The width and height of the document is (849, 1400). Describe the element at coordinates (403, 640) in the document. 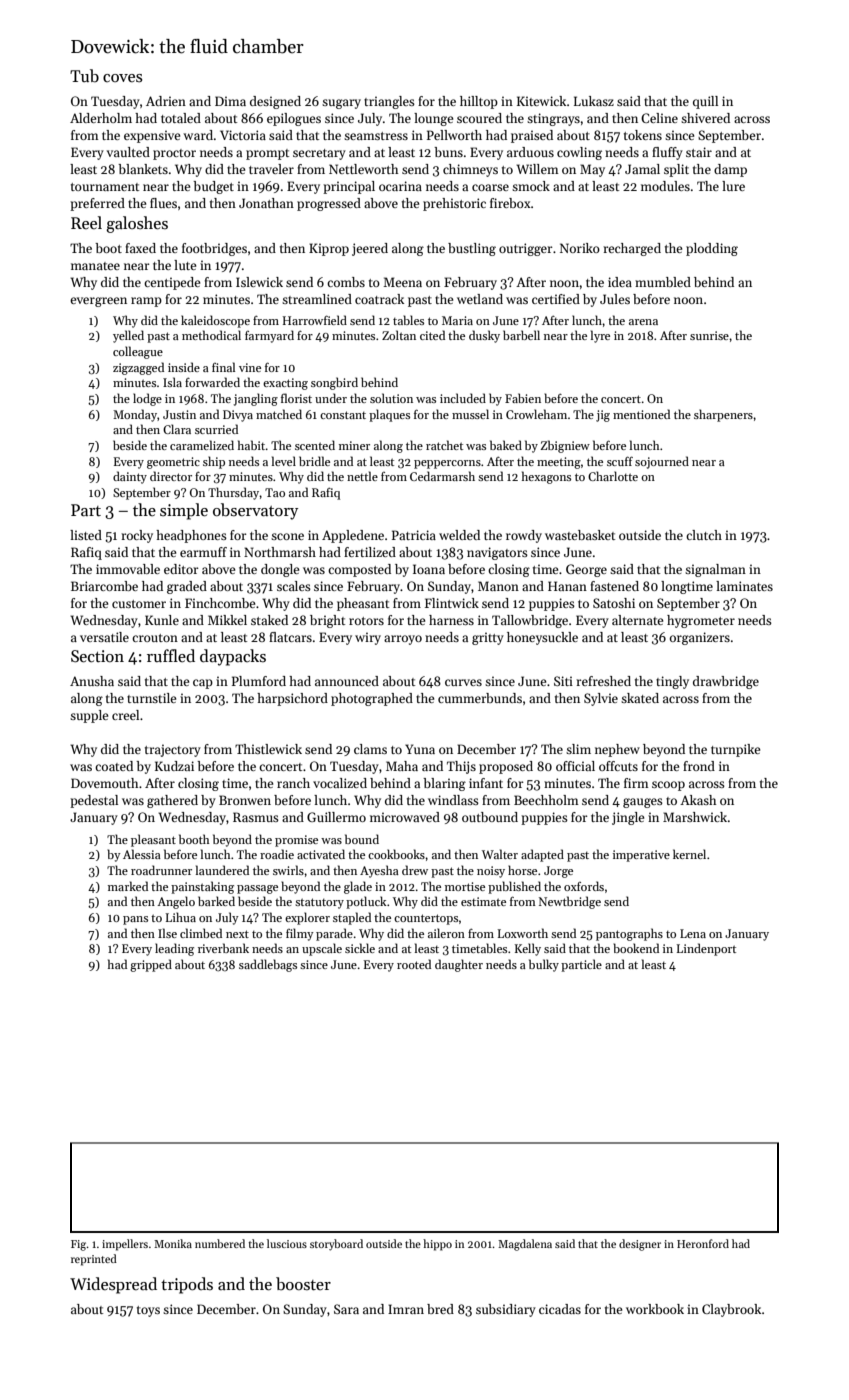

I see `arroyo` at that location.
